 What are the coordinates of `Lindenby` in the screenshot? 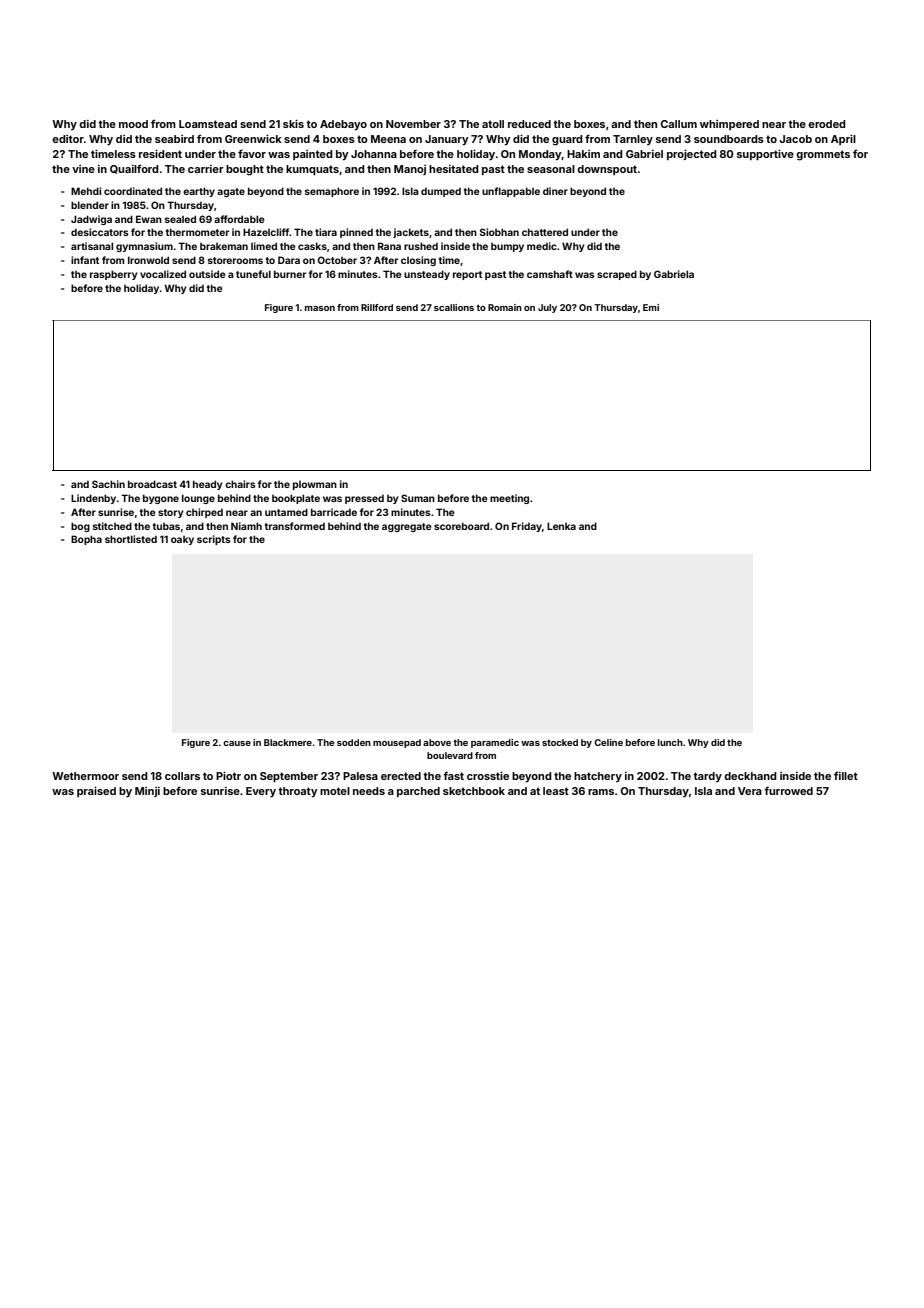 It's located at (93, 499).
